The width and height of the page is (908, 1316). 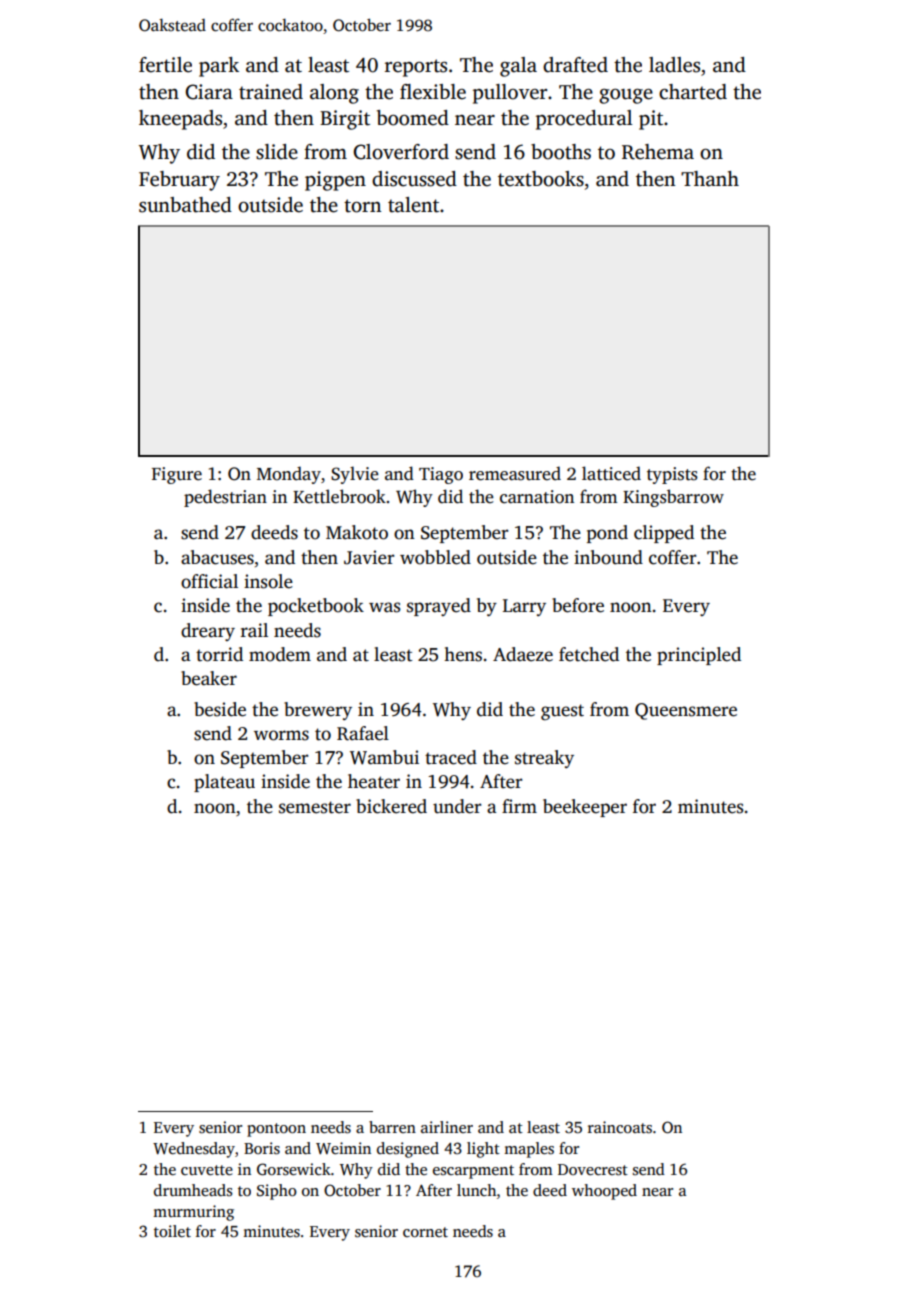 What do you see at coordinates (276, 1130) in the page?
I see `pontoon` at bounding box center [276, 1130].
